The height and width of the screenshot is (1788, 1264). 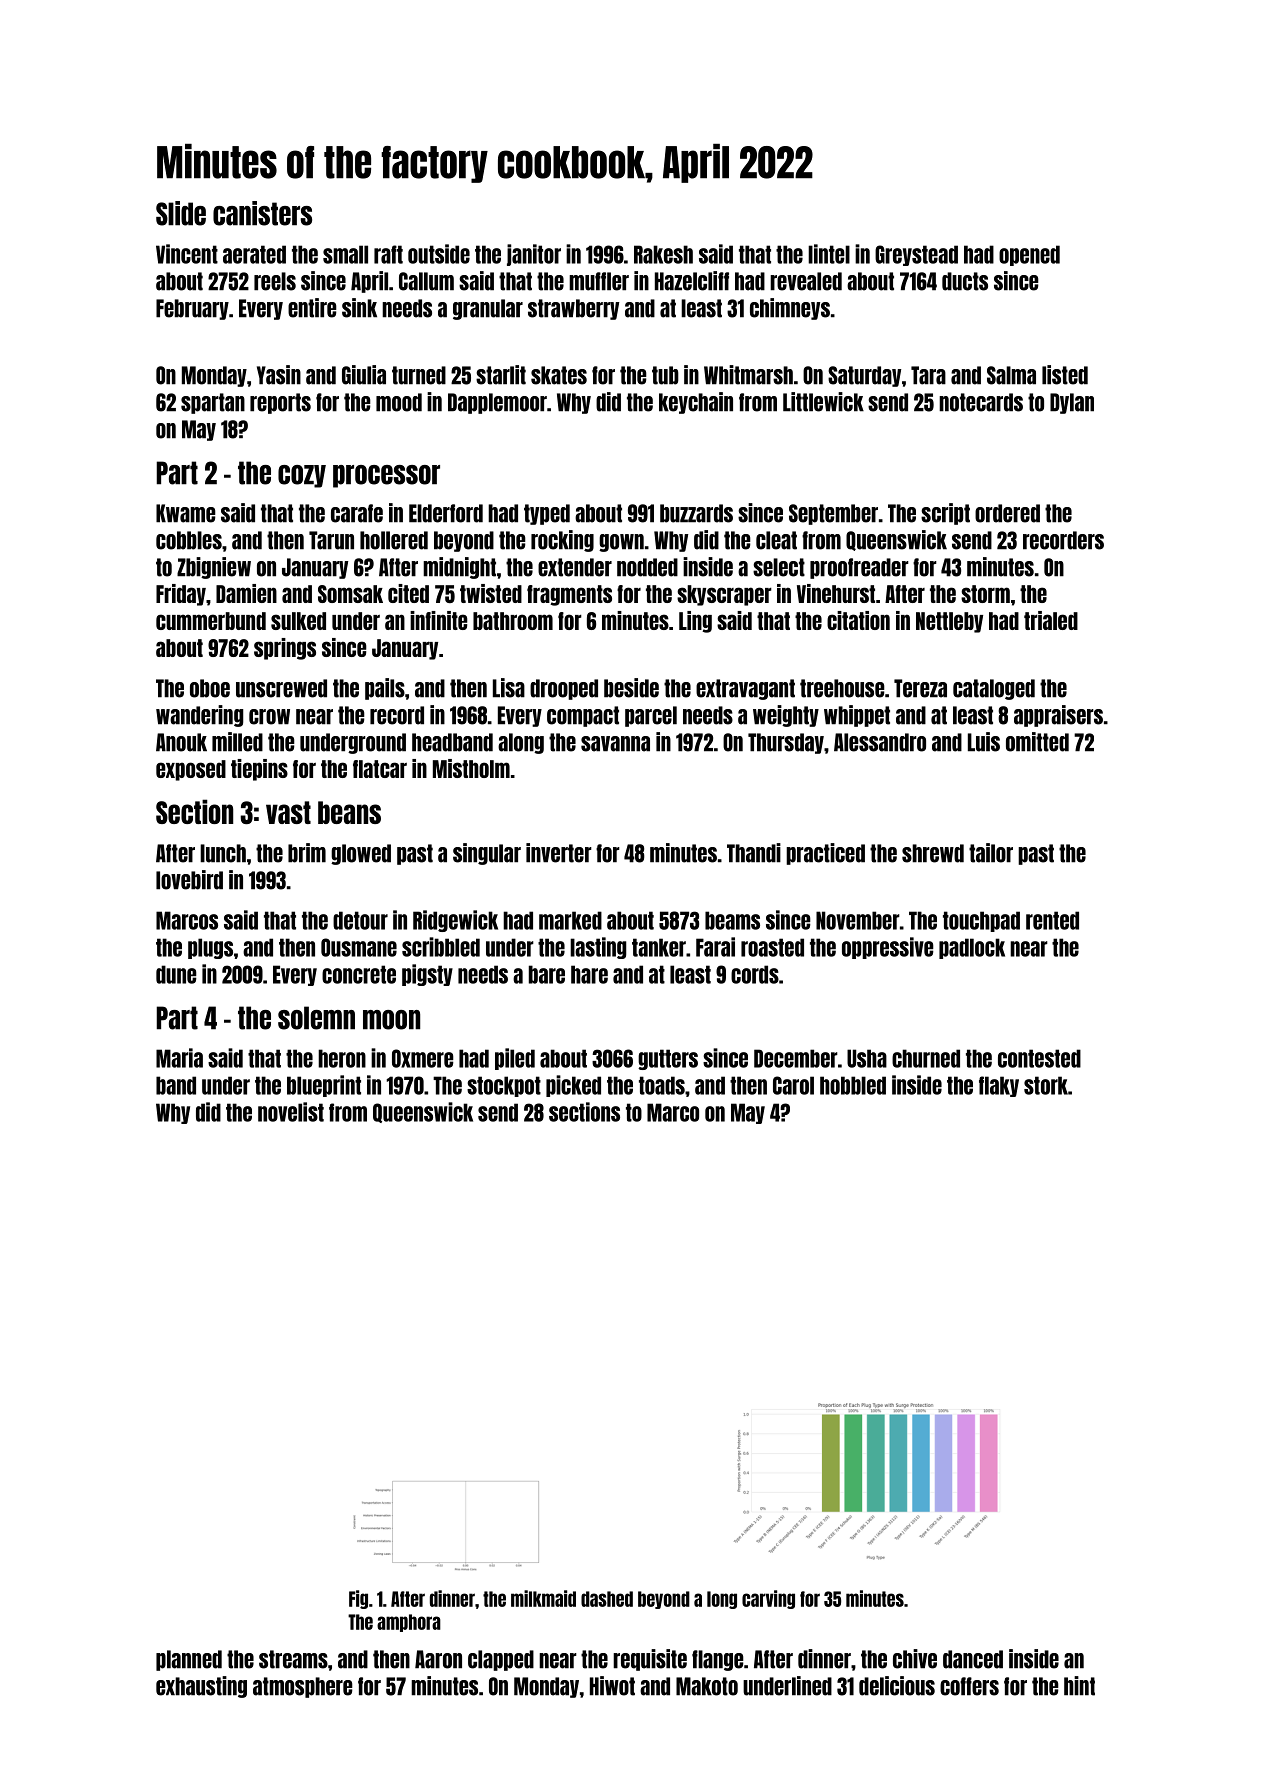 I want to click on planned, so click(x=189, y=1660).
